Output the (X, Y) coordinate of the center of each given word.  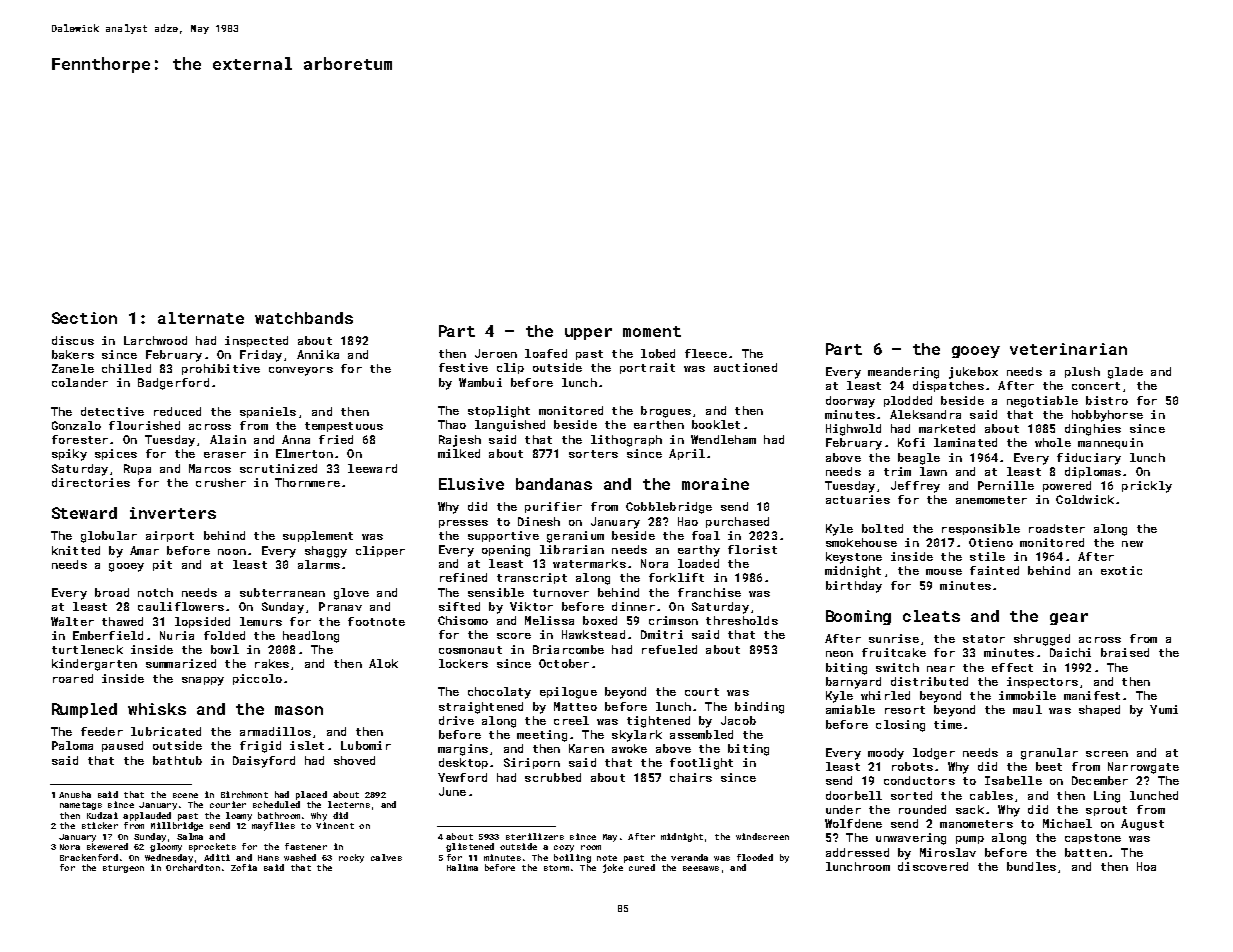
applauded (147, 816)
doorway (850, 402)
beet (1049, 766)
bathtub (177, 760)
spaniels (268, 412)
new (1132, 544)
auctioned (745, 367)
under (843, 809)
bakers (73, 354)
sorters (593, 454)
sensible (496, 592)
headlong (311, 637)
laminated (965, 442)
